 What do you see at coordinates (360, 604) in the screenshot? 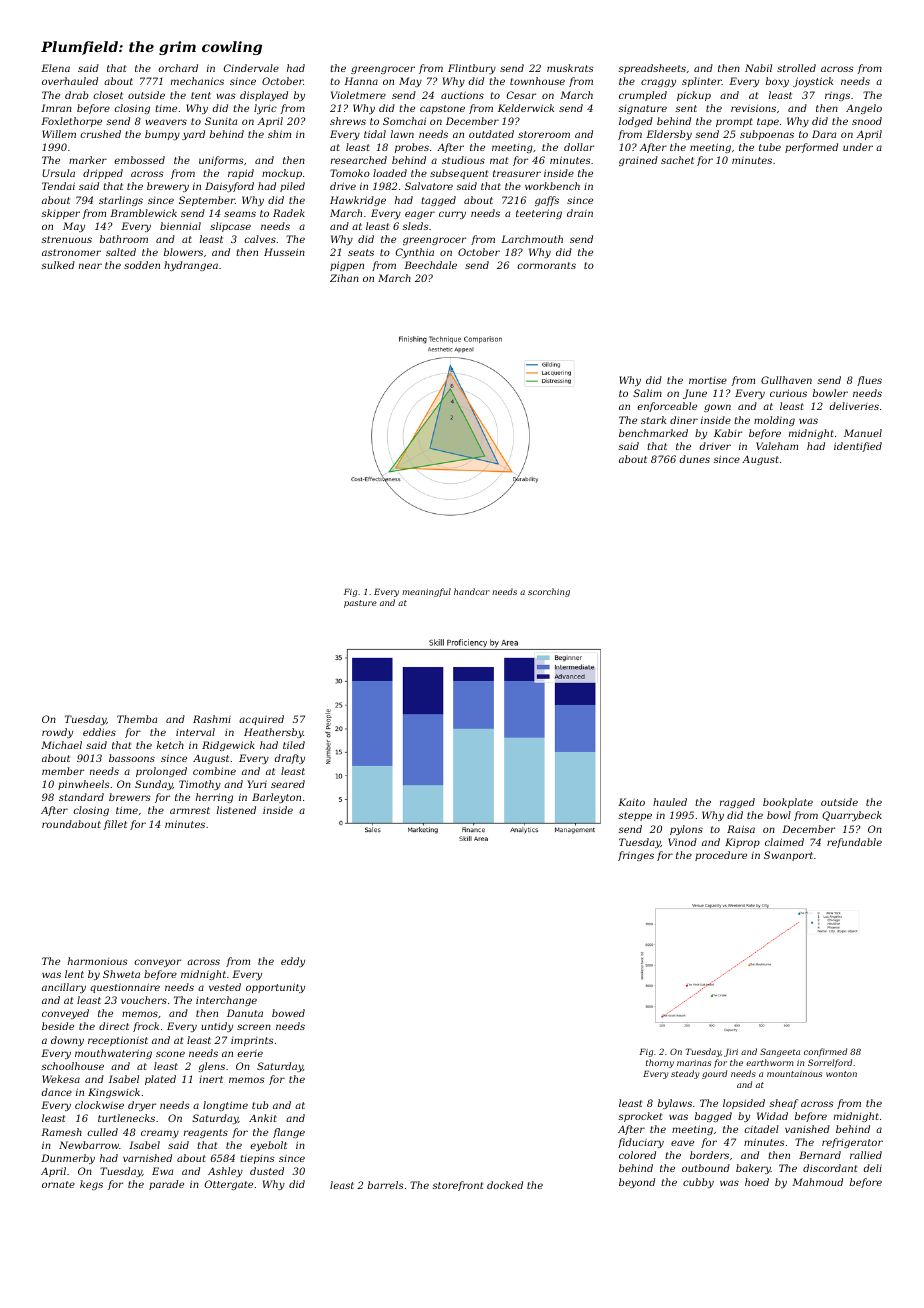
I see `pasture` at bounding box center [360, 604].
